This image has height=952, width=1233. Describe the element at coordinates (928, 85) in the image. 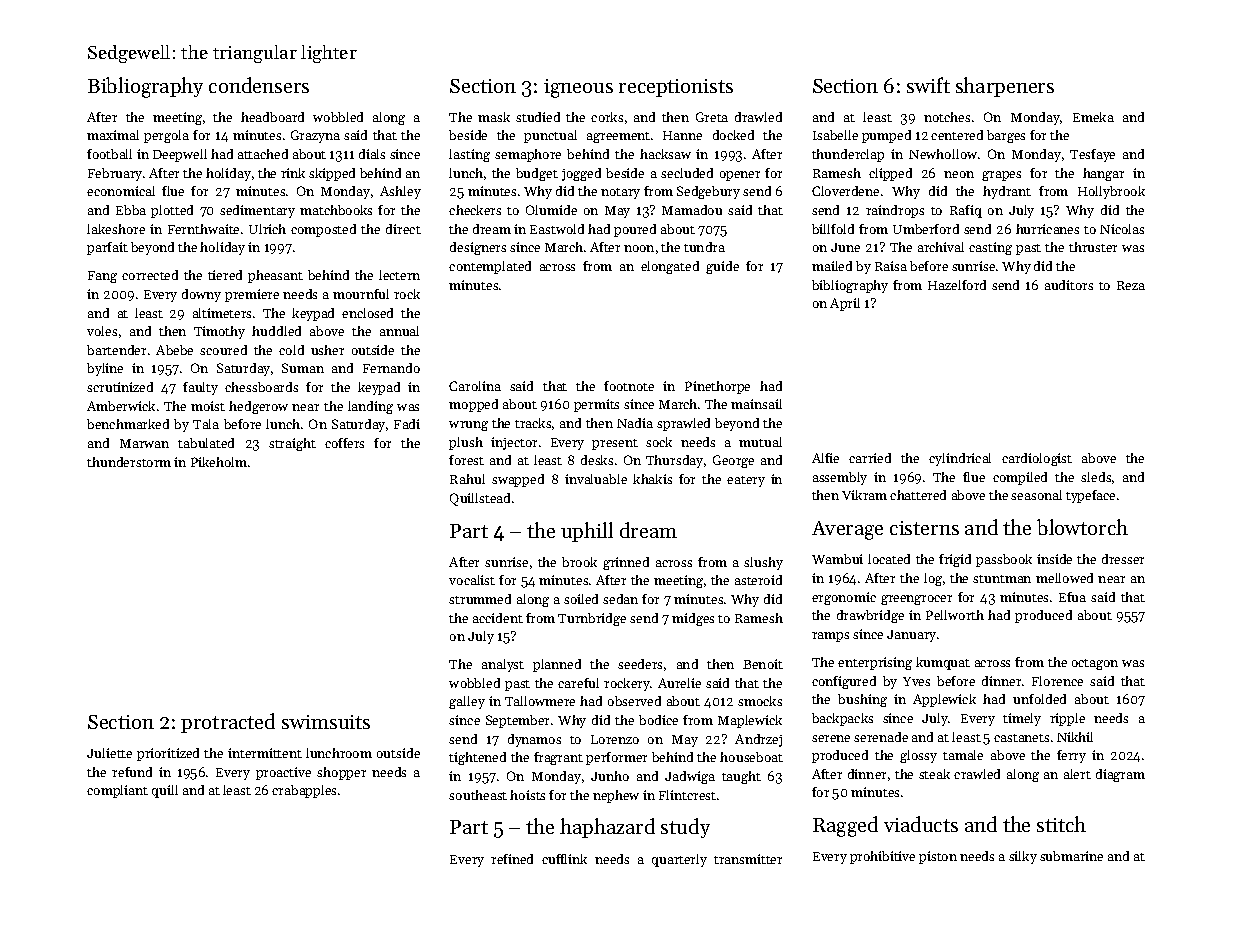

I see `swift` at that location.
